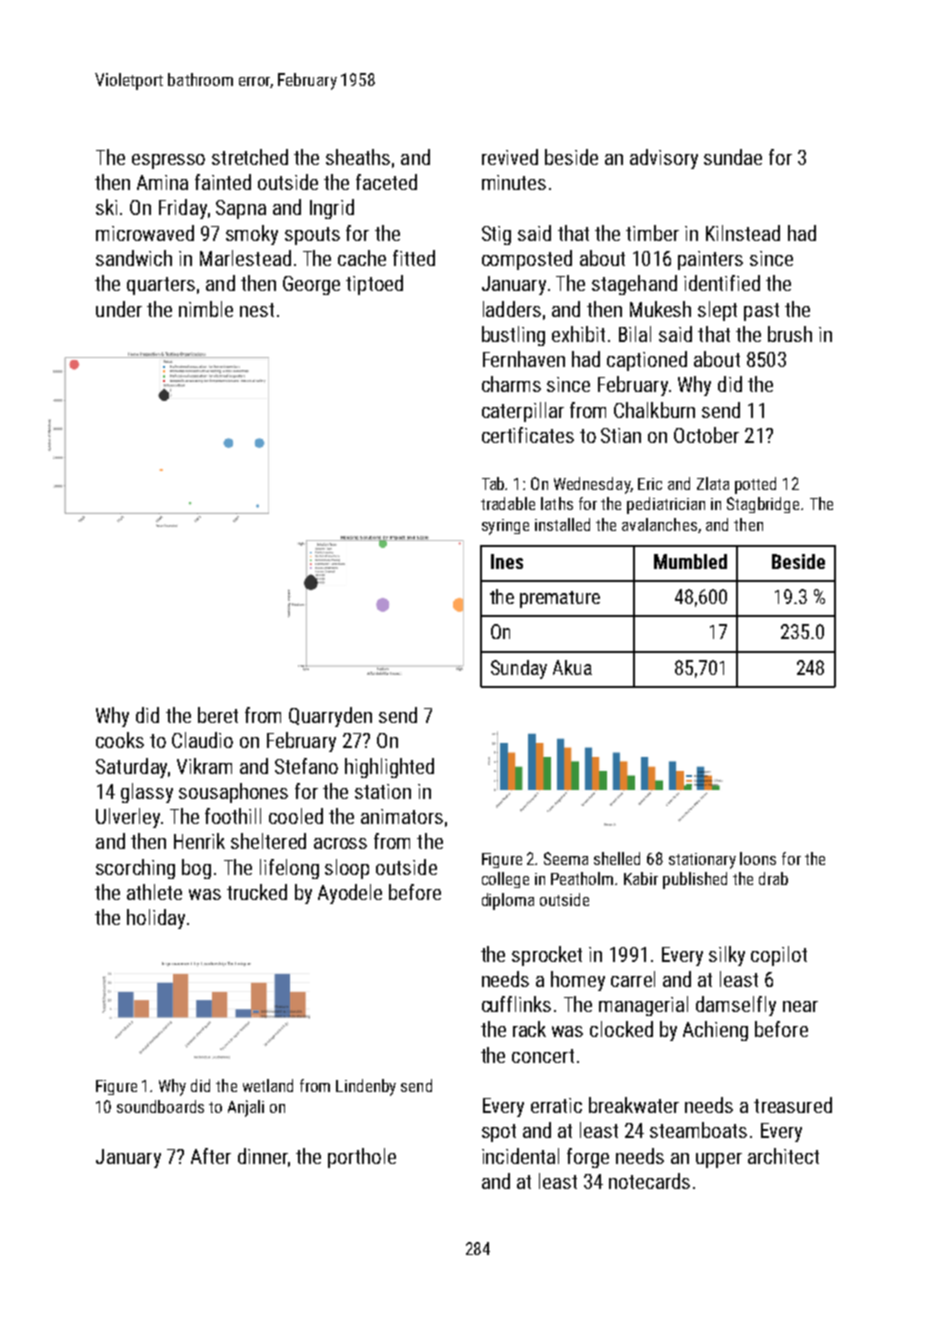 The height and width of the screenshot is (1320, 930). I want to click on syringe, so click(505, 527).
